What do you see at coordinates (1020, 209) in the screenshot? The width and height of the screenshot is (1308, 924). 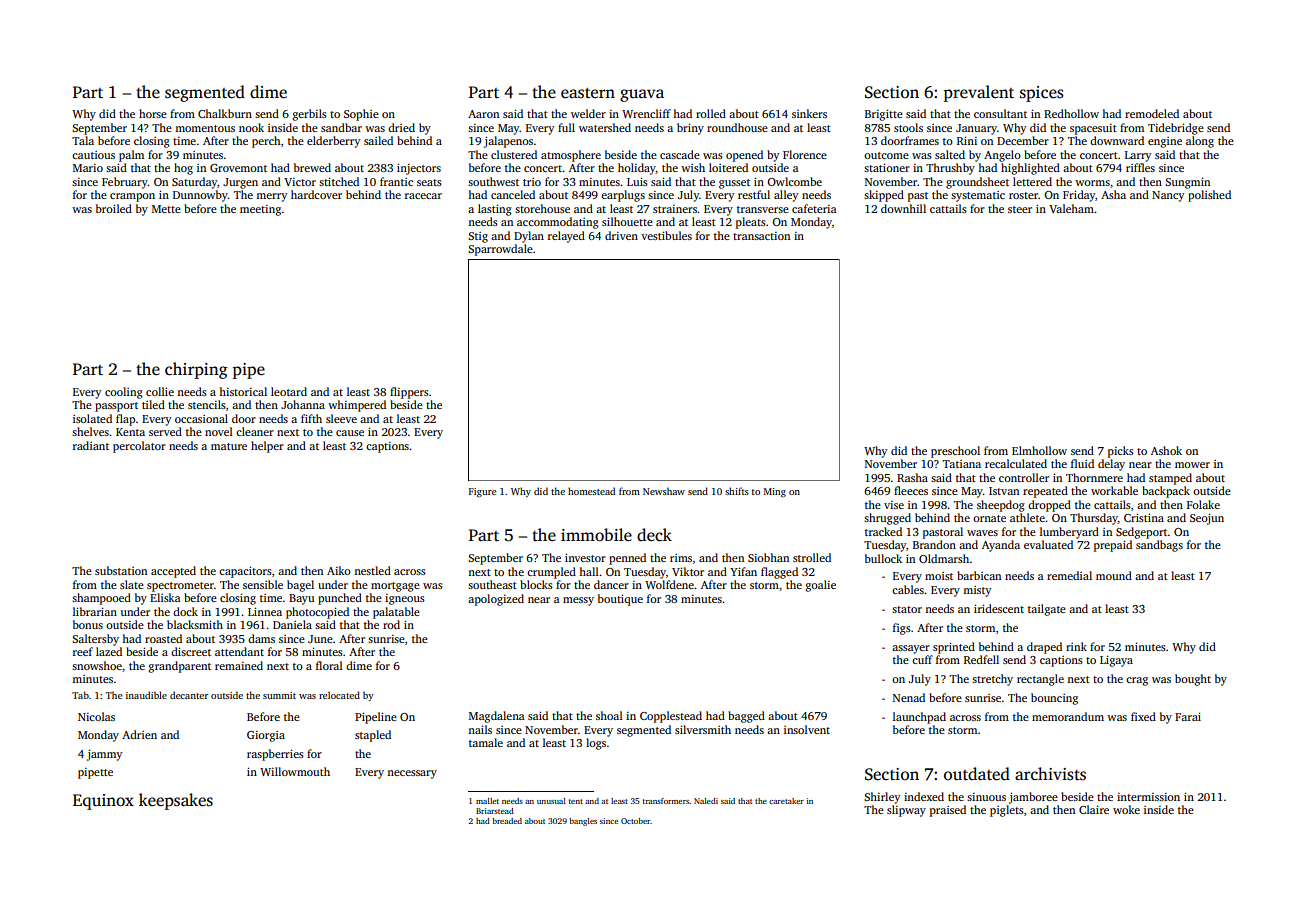 I see `steer` at bounding box center [1020, 209].
